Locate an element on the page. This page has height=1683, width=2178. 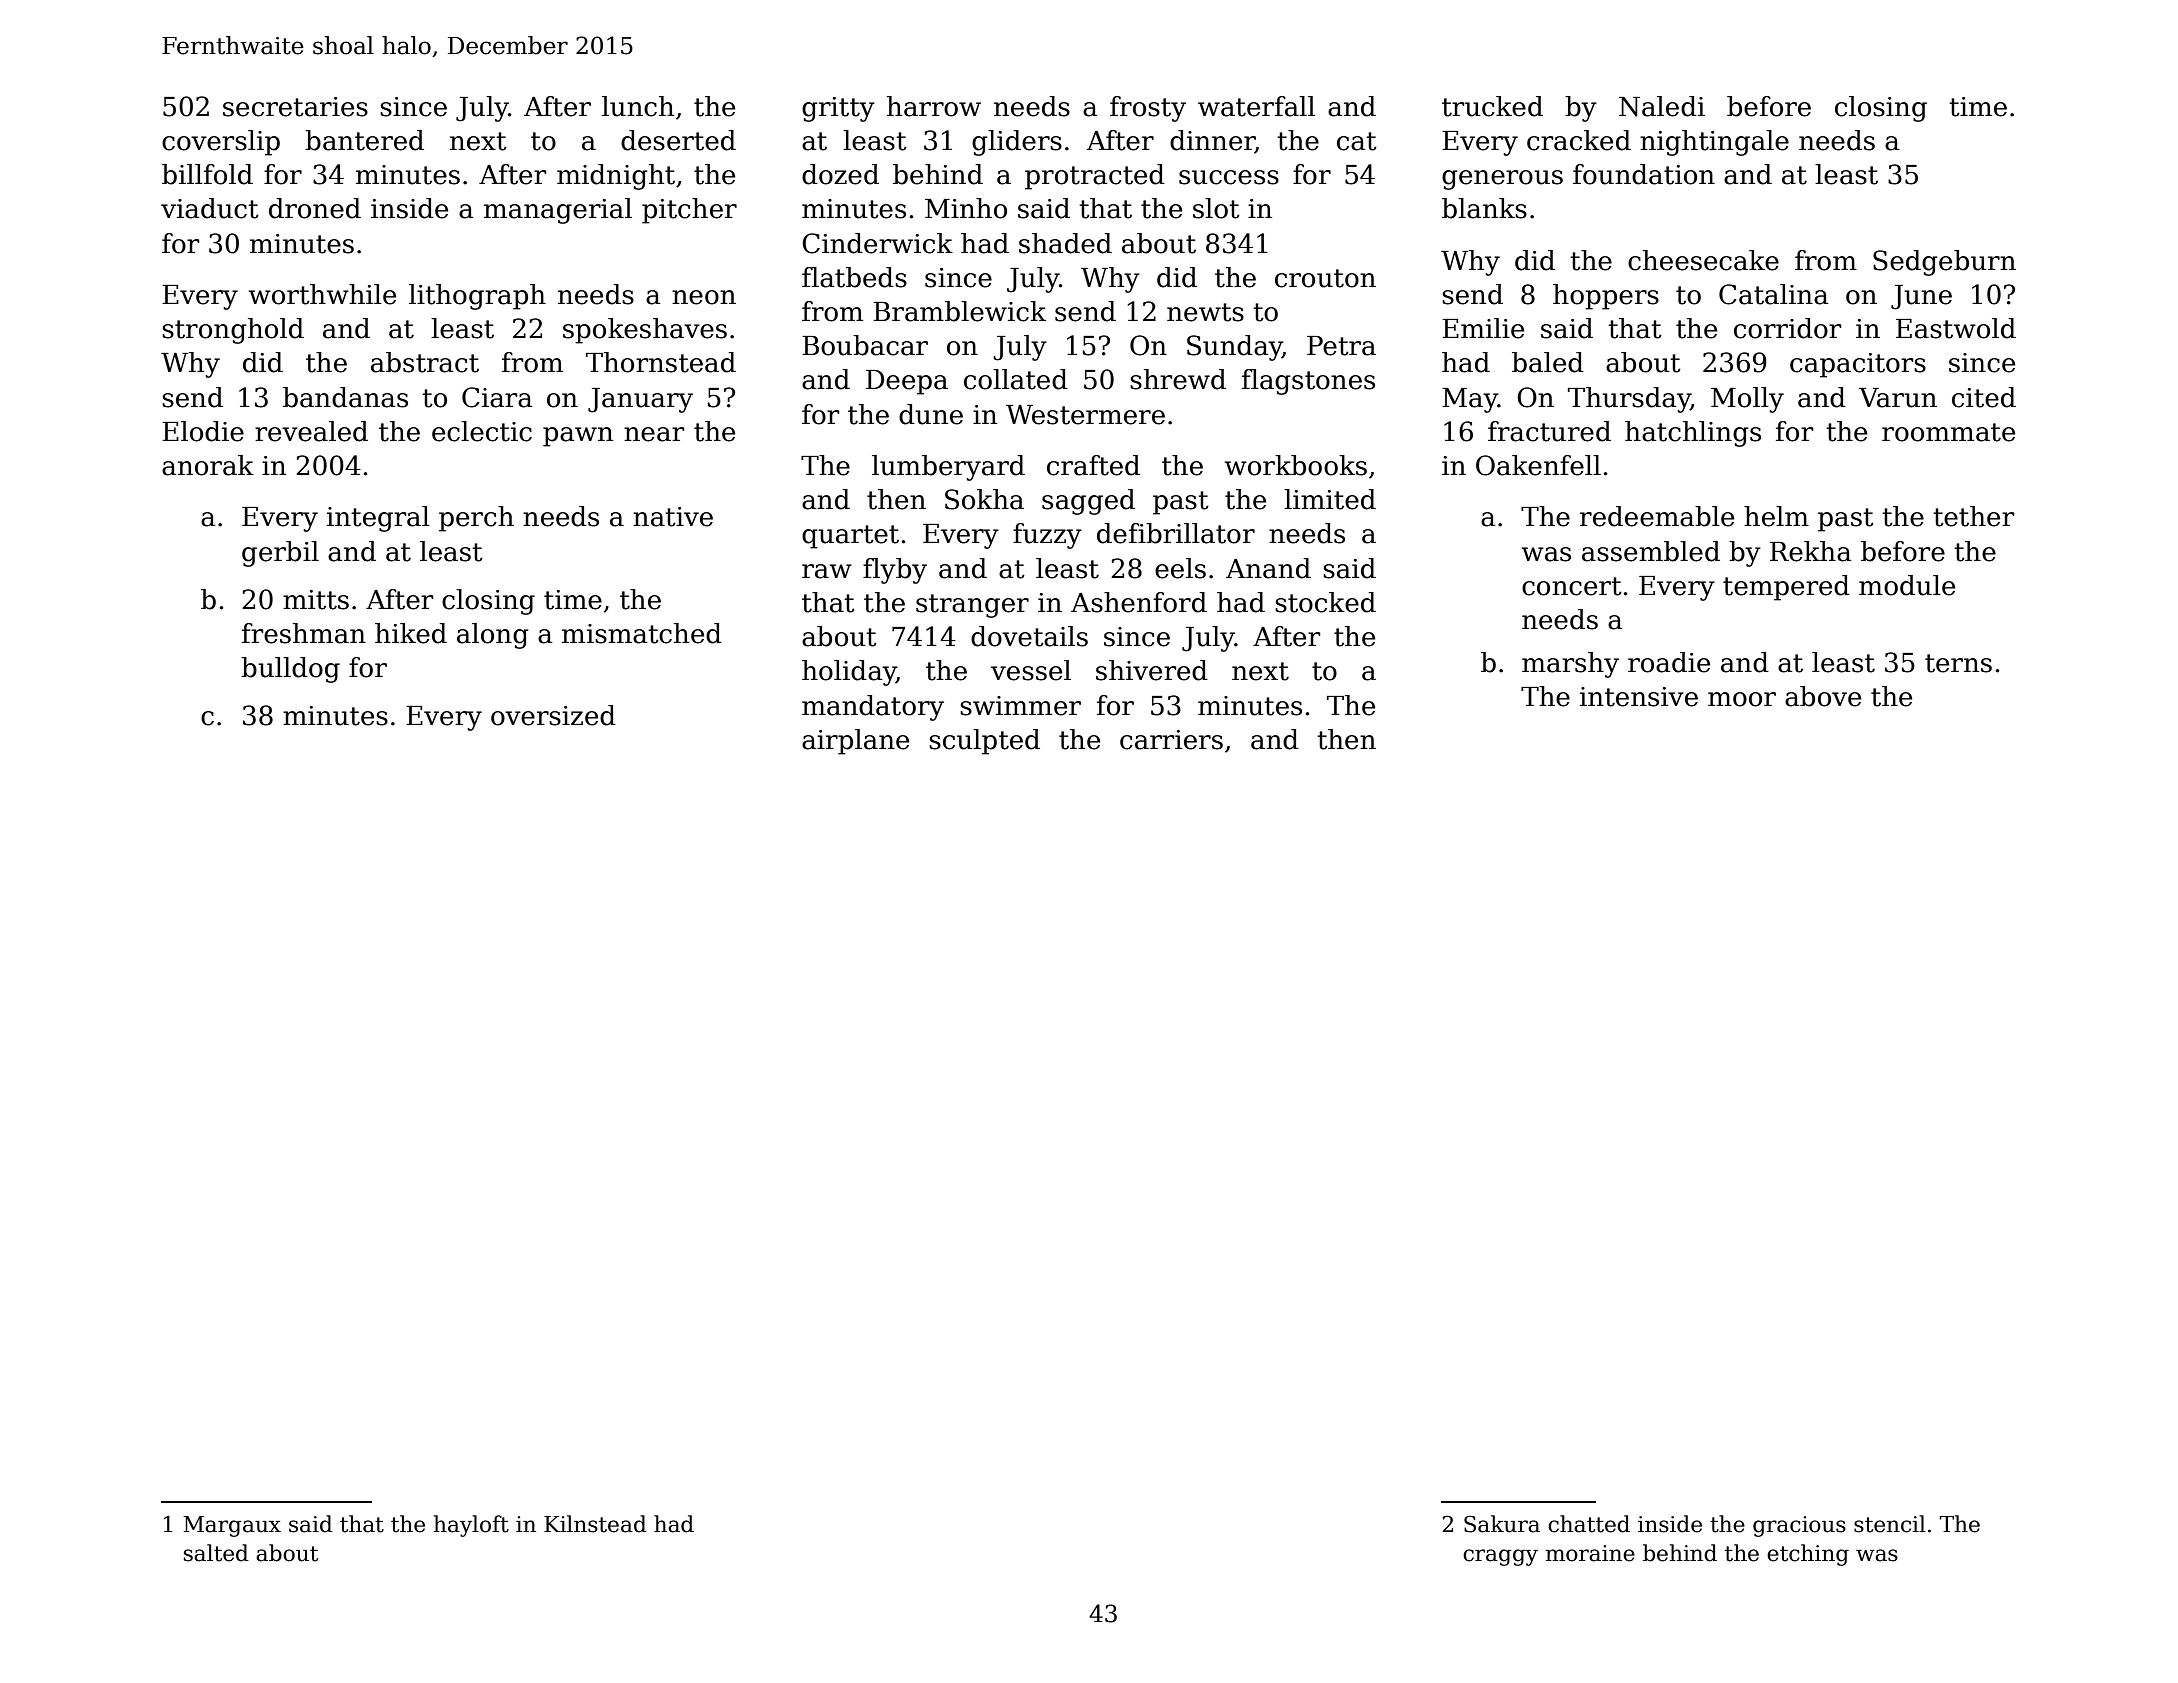
newts is located at coordinates (1205, 312).
